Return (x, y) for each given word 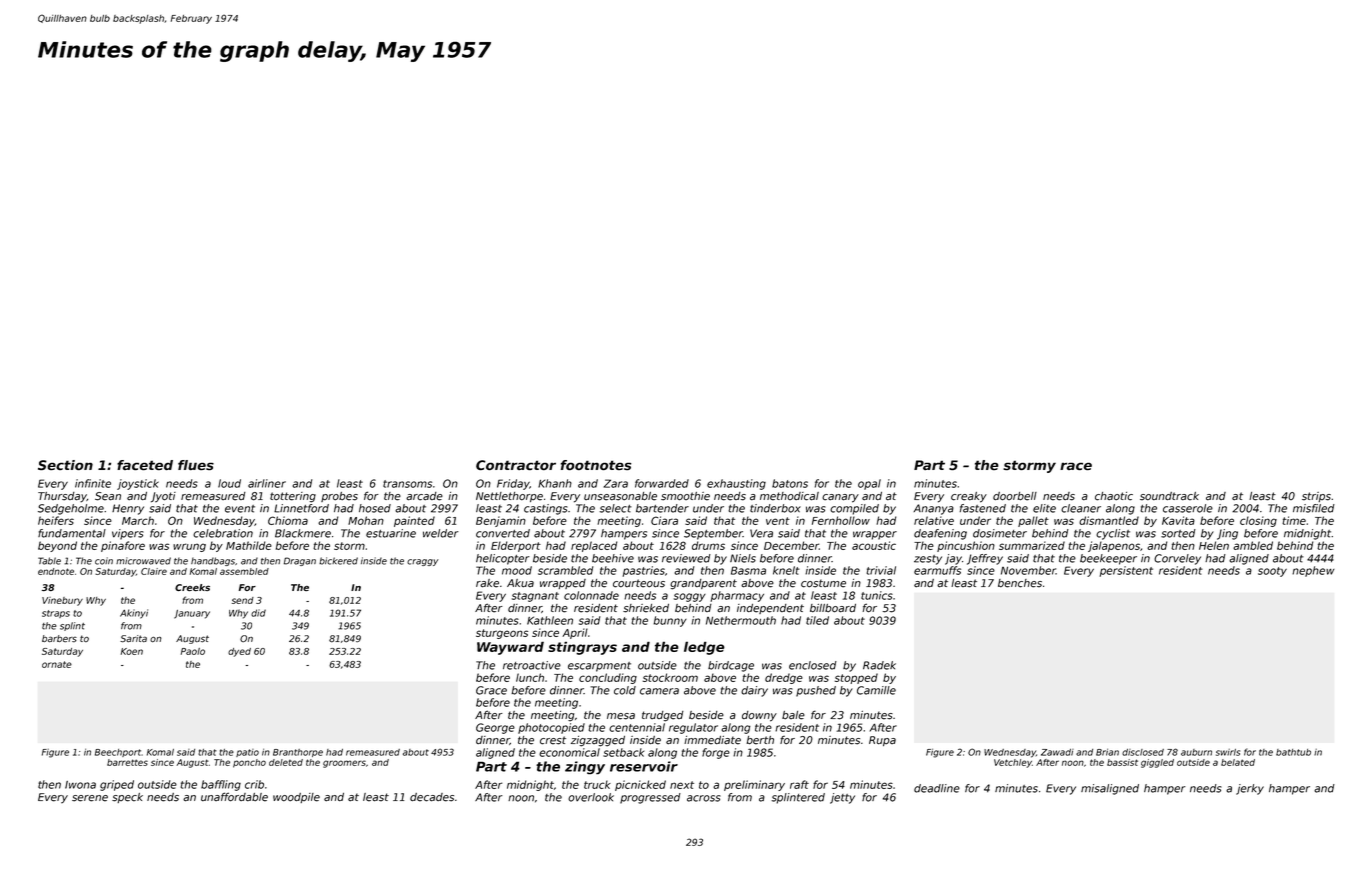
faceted (145, 465)
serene (90, 798)
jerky (1250, 789)
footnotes (596, 465)
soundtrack (1169, 496)
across (704, 798)
